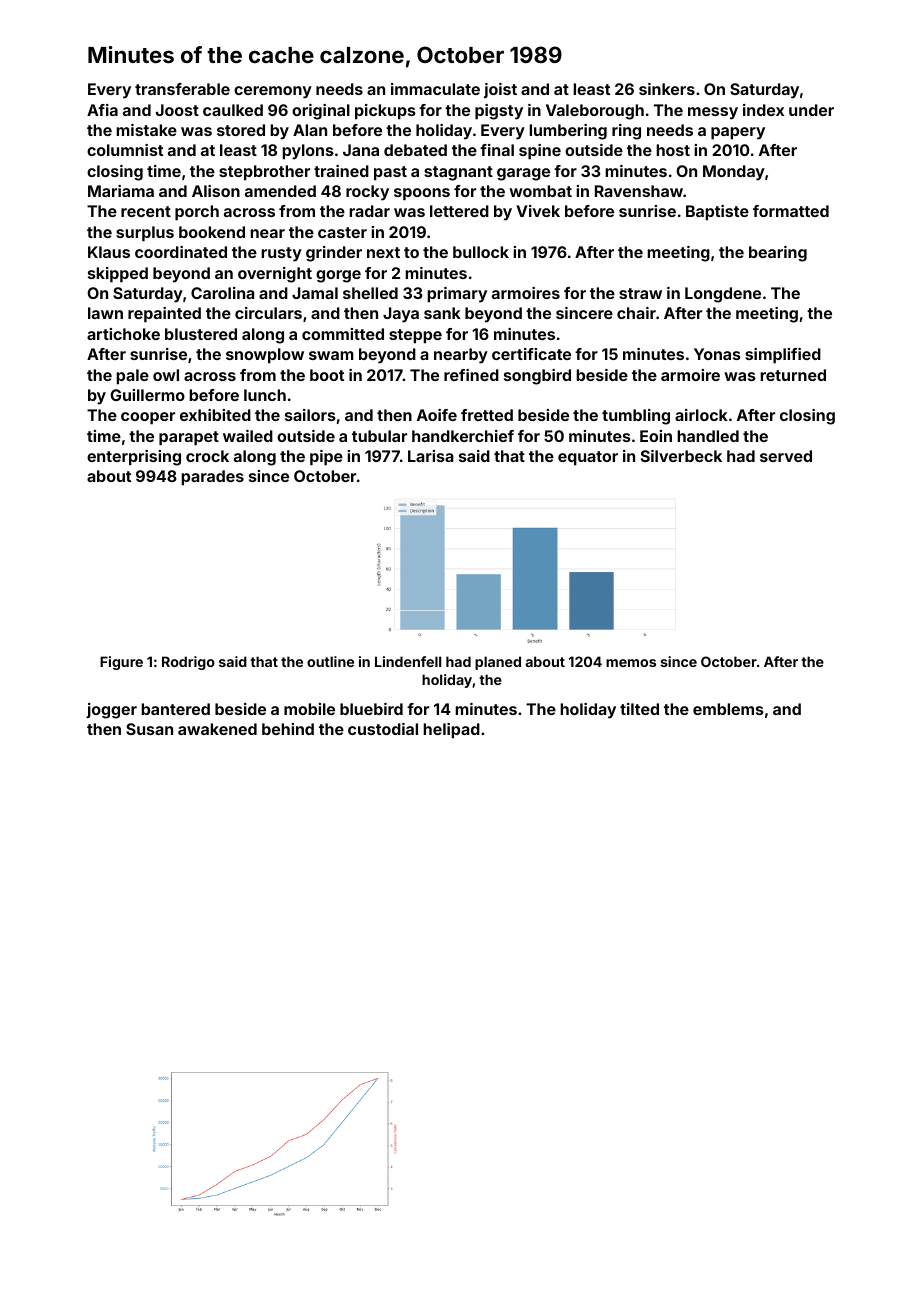 The height and width of the screenshot is (1308, 924). I want to click on Larisa, so click(431, 456).
